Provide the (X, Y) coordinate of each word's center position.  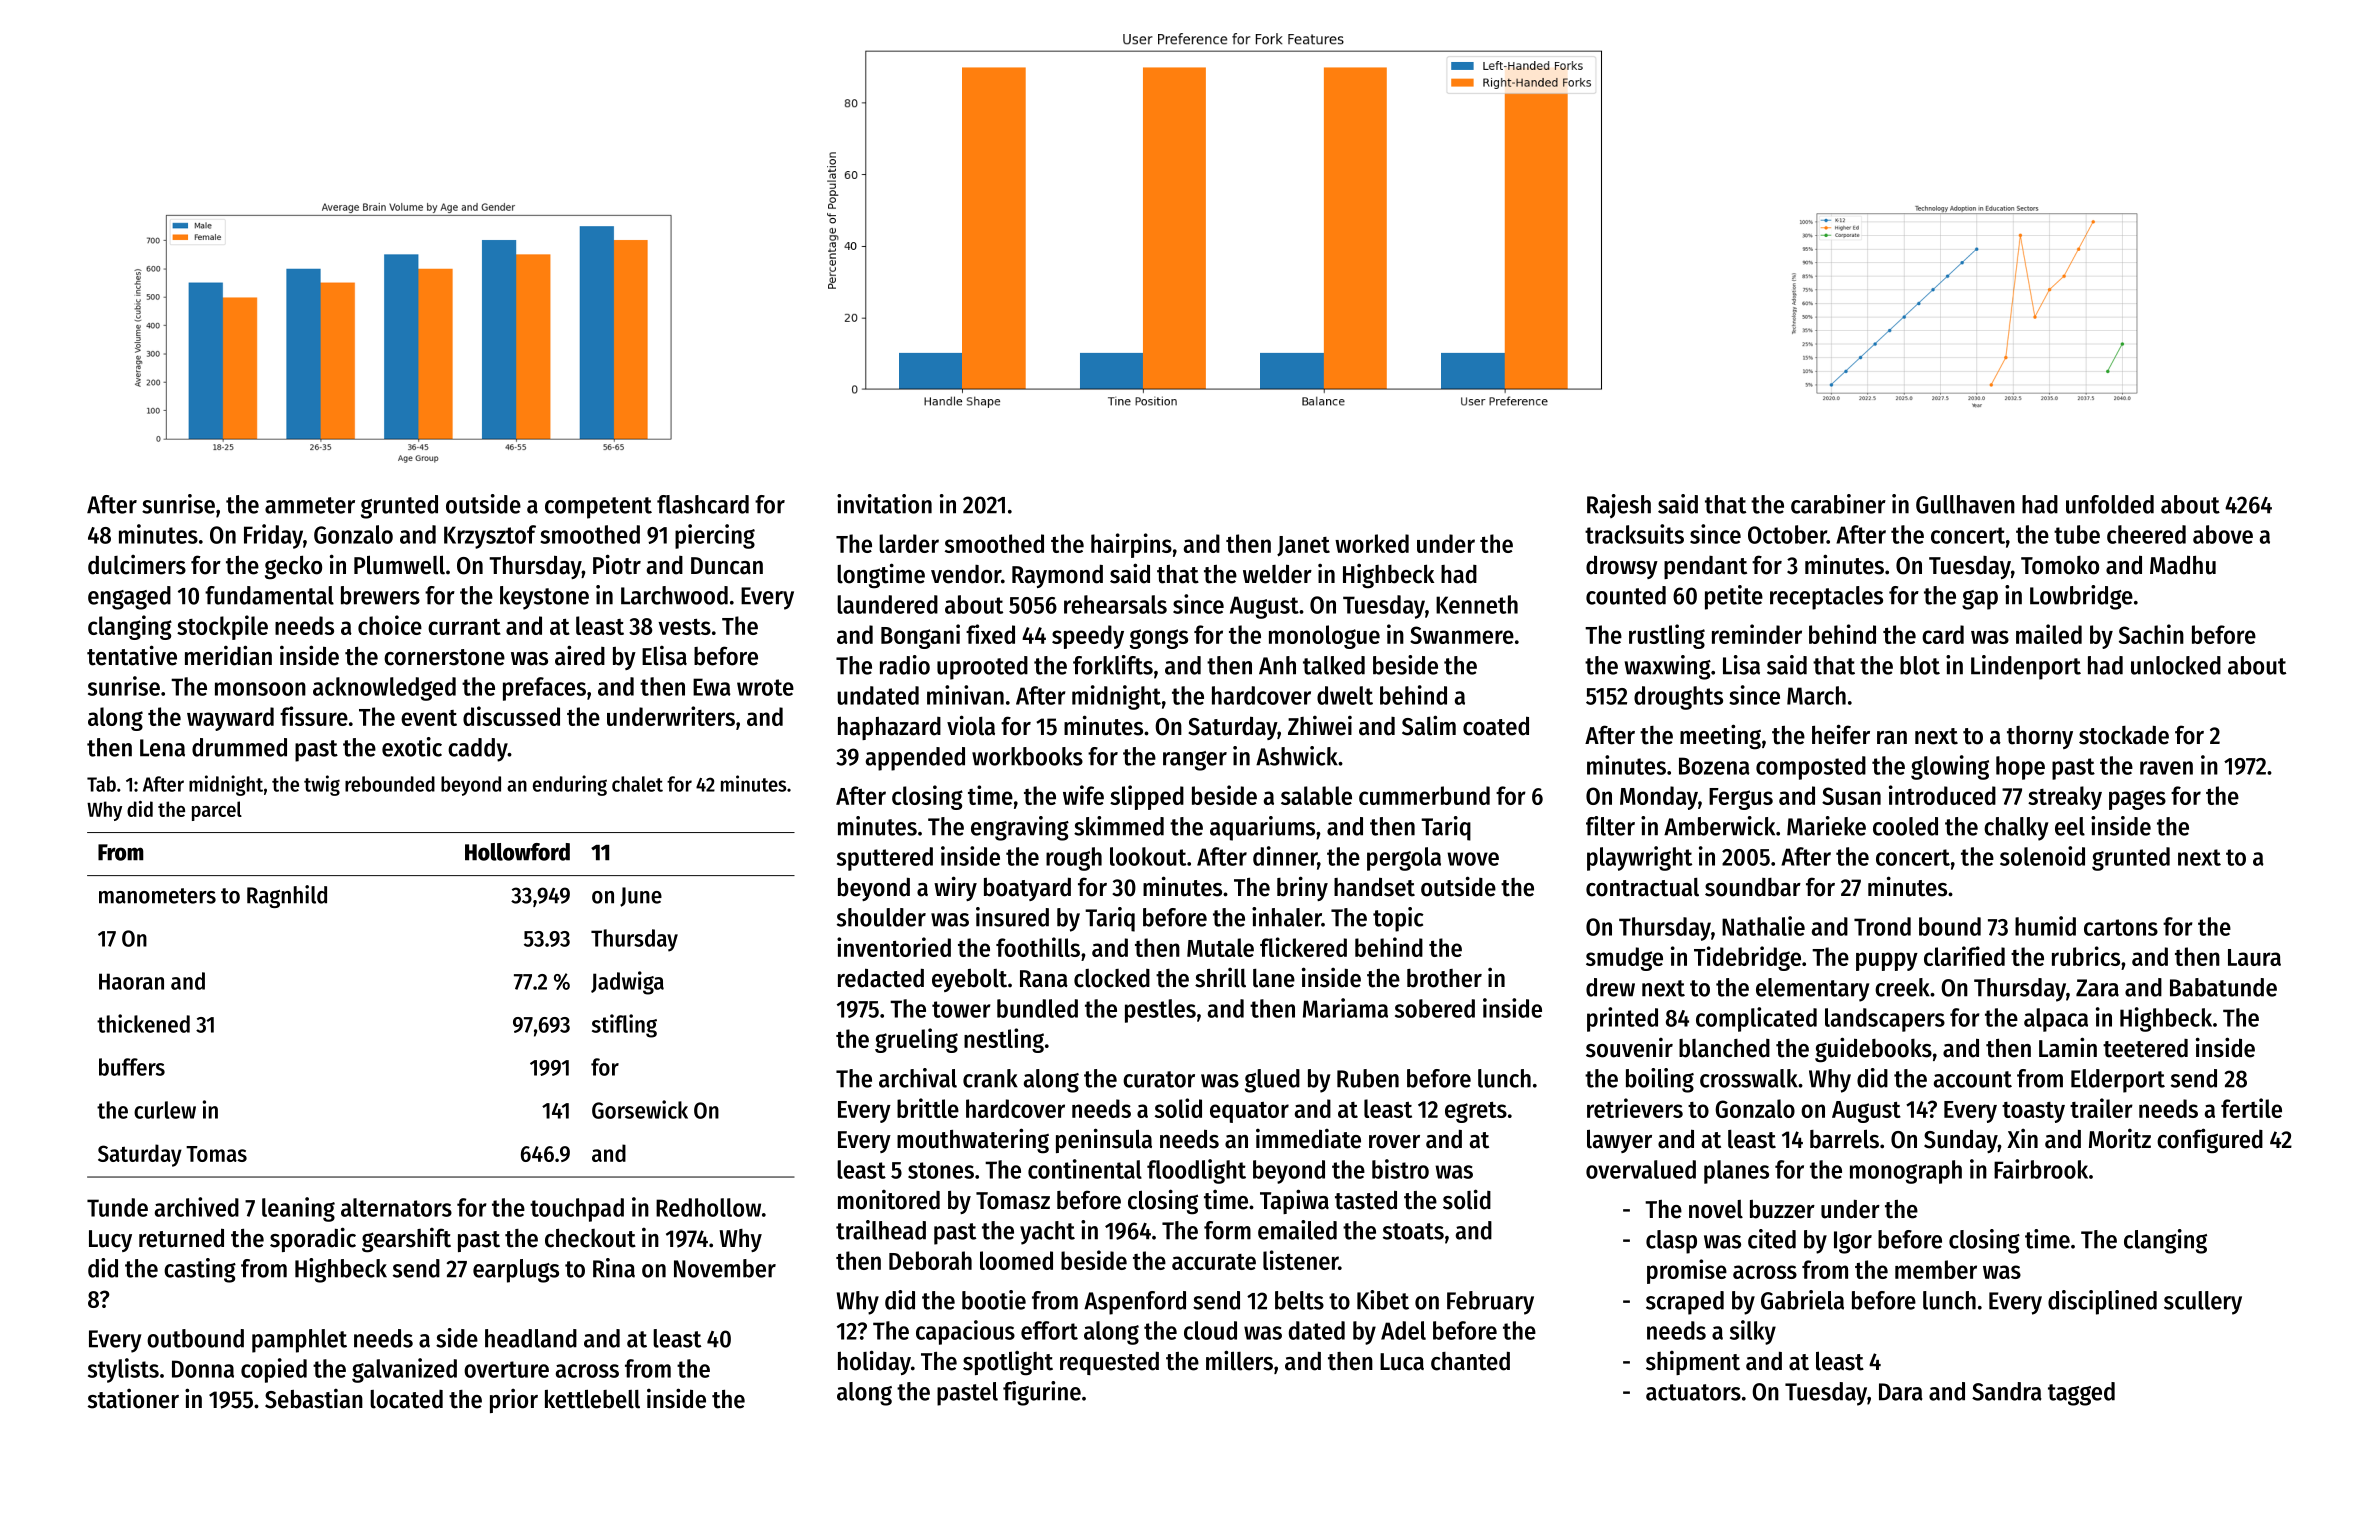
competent (598, 508)
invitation (884, 504)
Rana (1044, 979)
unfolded (2110, 504)
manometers (157, 896)
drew (1610, 987)
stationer (133, 1398)
